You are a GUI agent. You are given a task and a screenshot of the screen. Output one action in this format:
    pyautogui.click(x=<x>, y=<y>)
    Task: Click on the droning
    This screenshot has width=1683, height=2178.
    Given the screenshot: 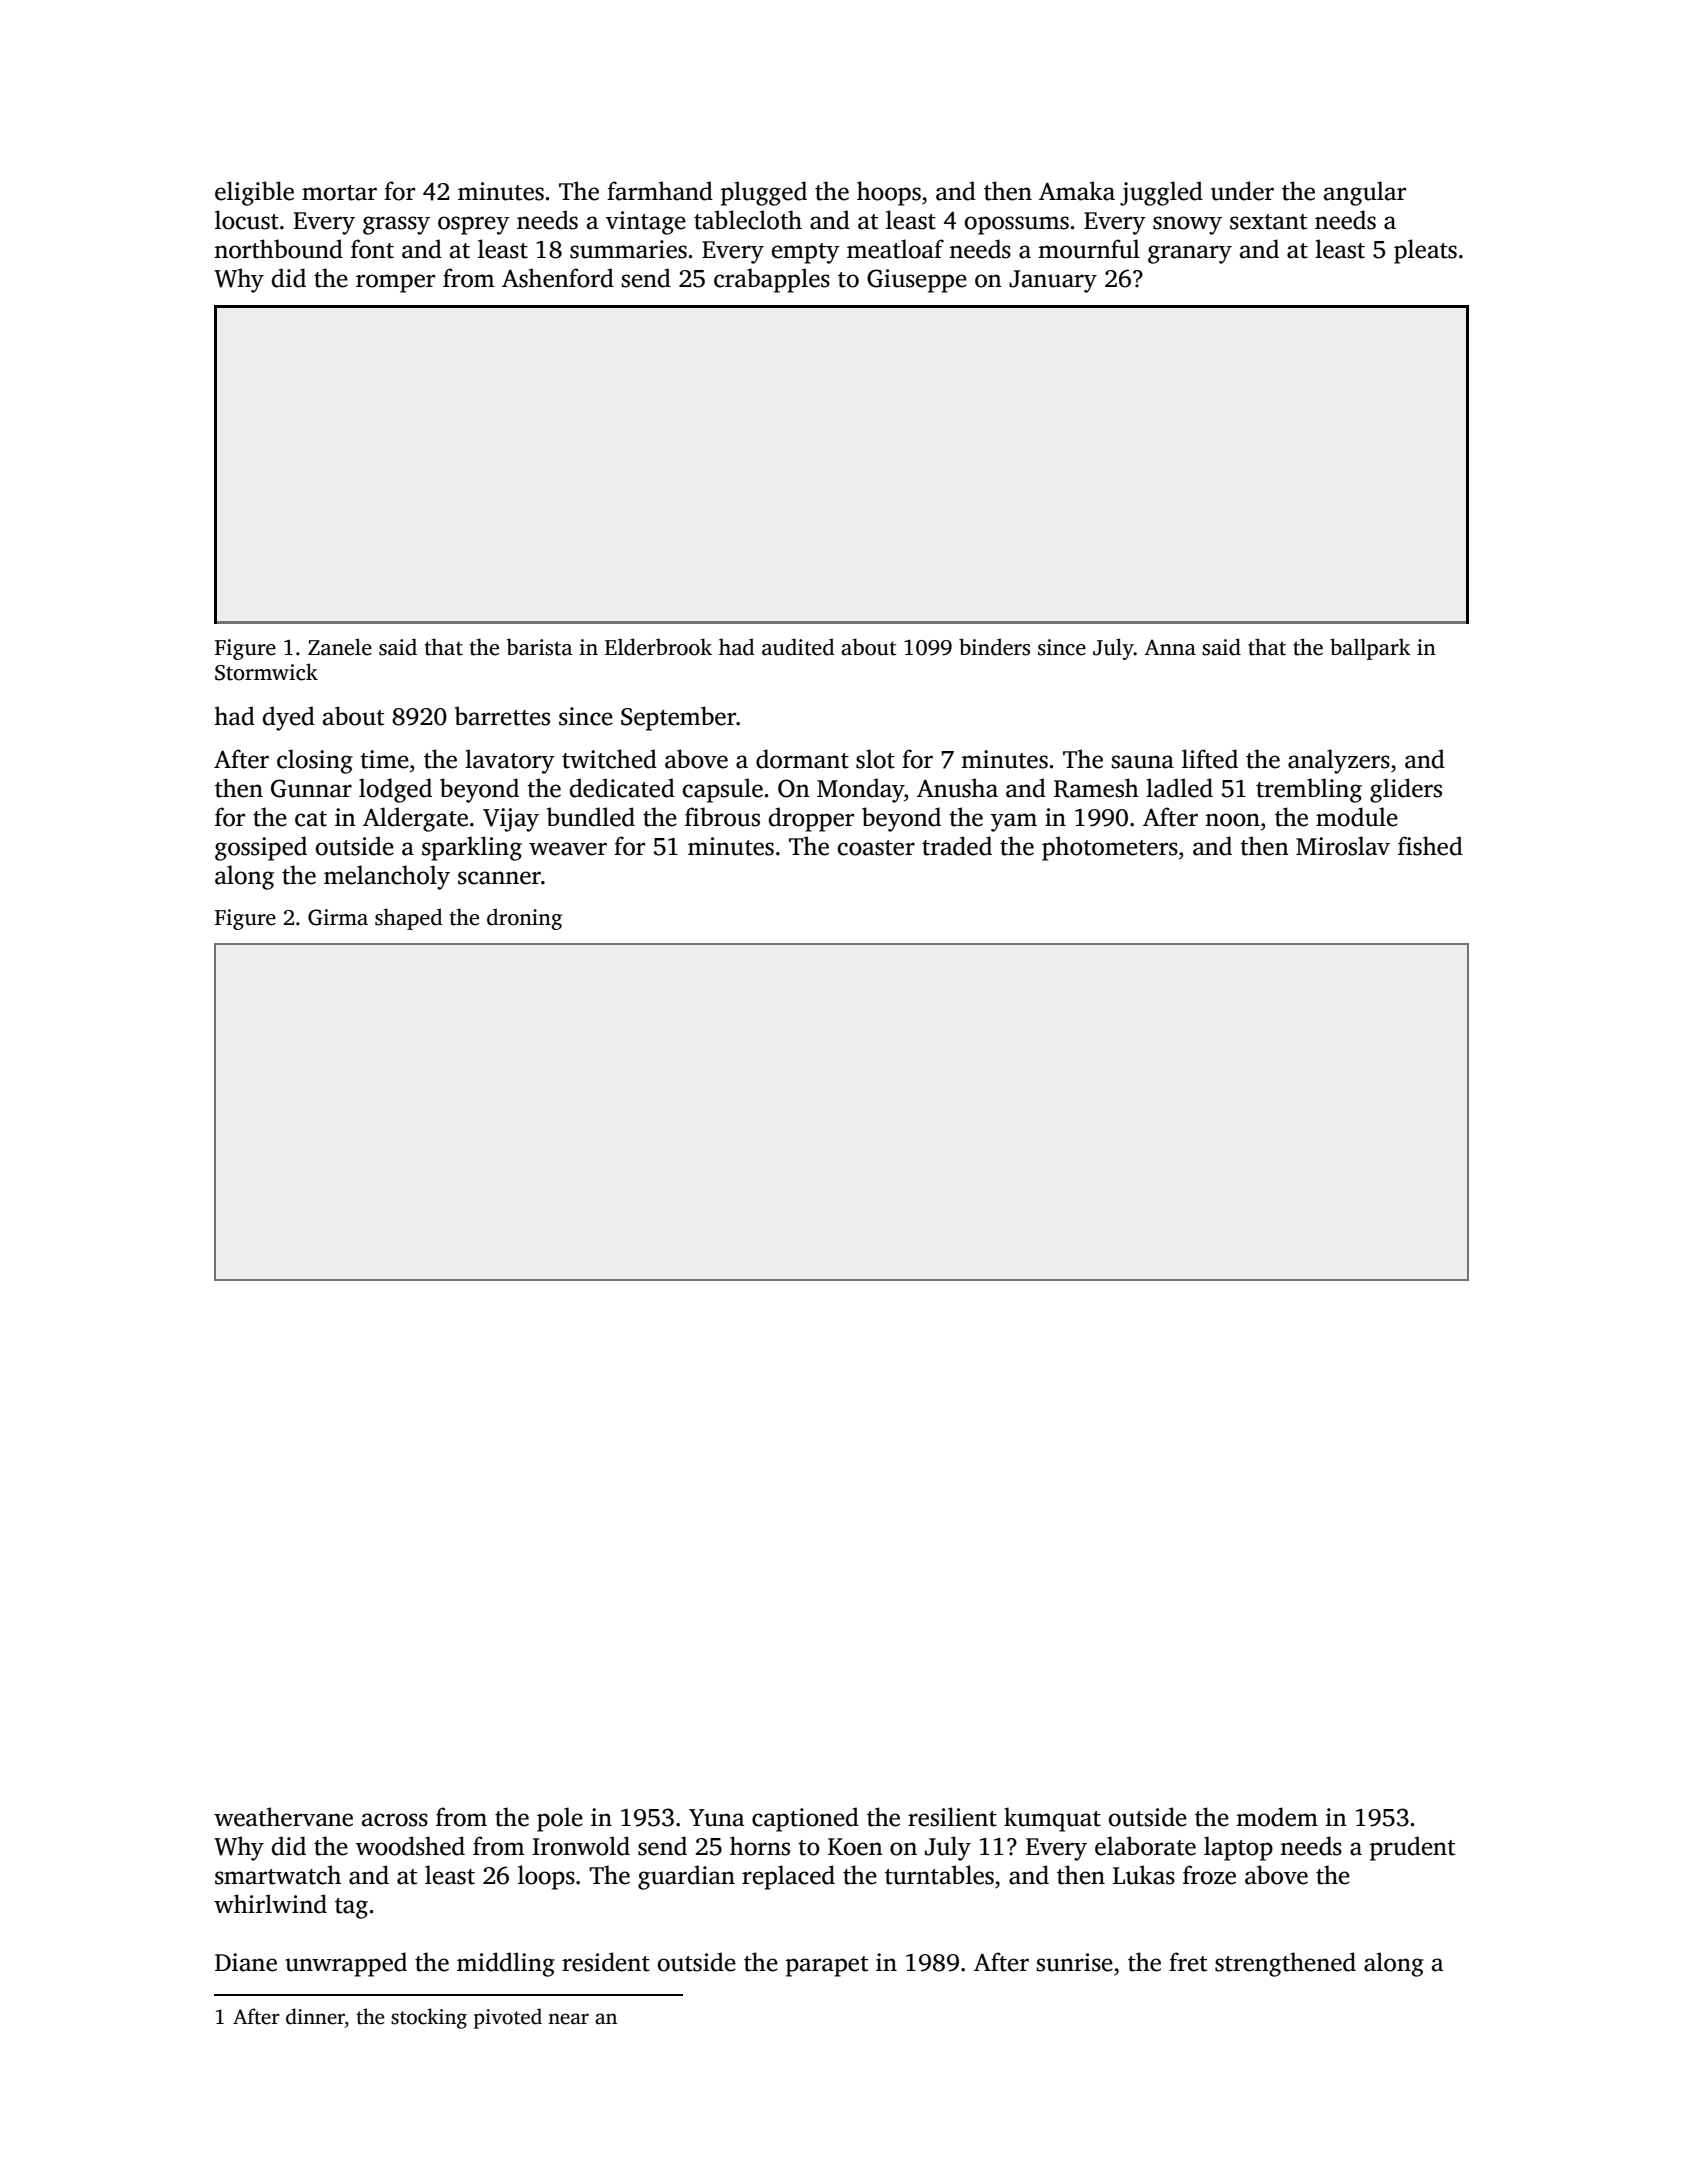 What is the action you would take?
    pyautogui.click(x=524, y=919)
